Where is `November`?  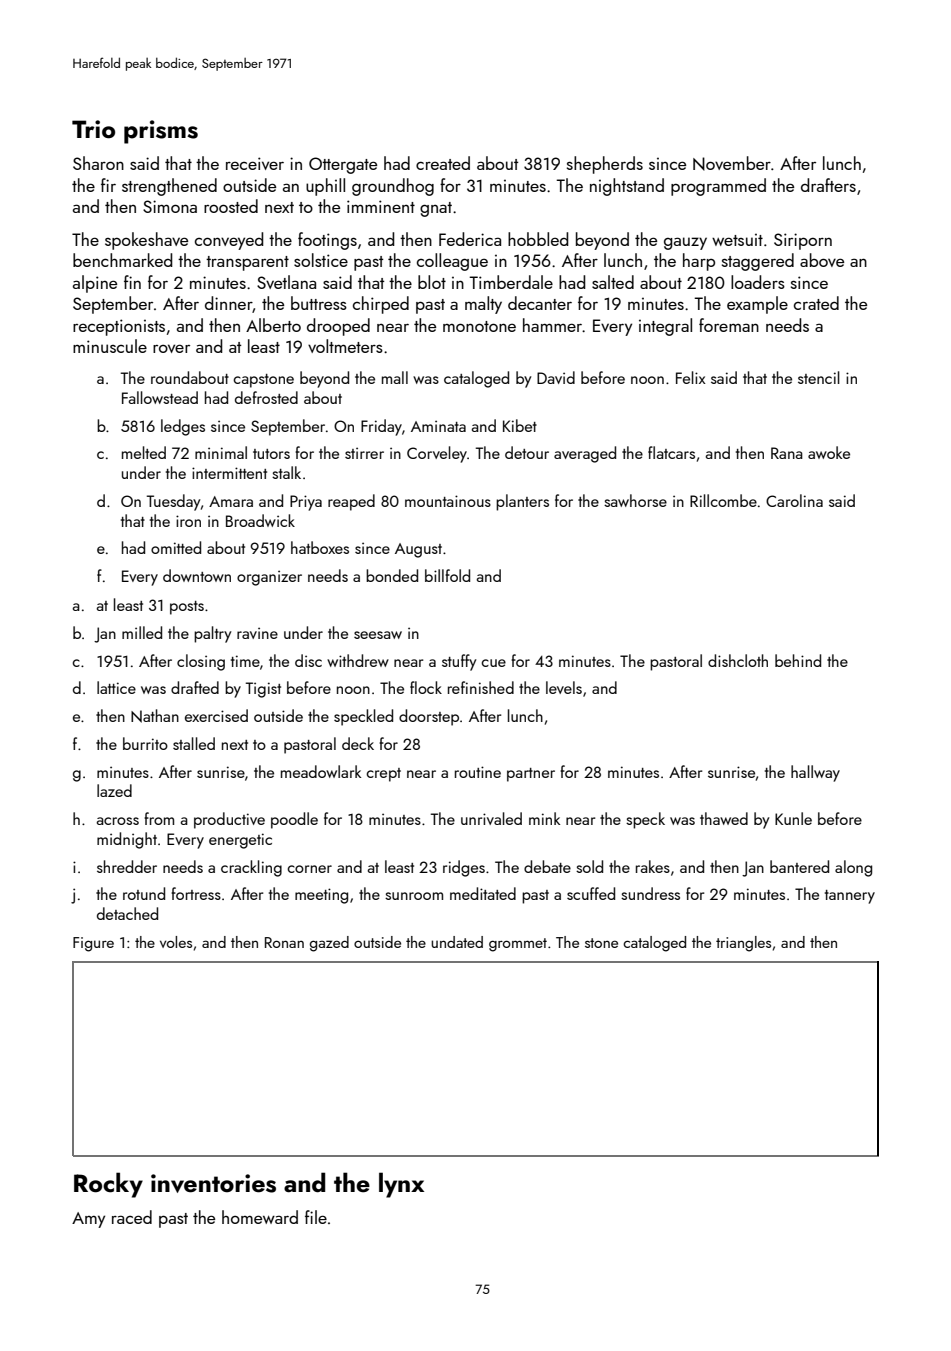
November is located at coordinates (732, 163).
